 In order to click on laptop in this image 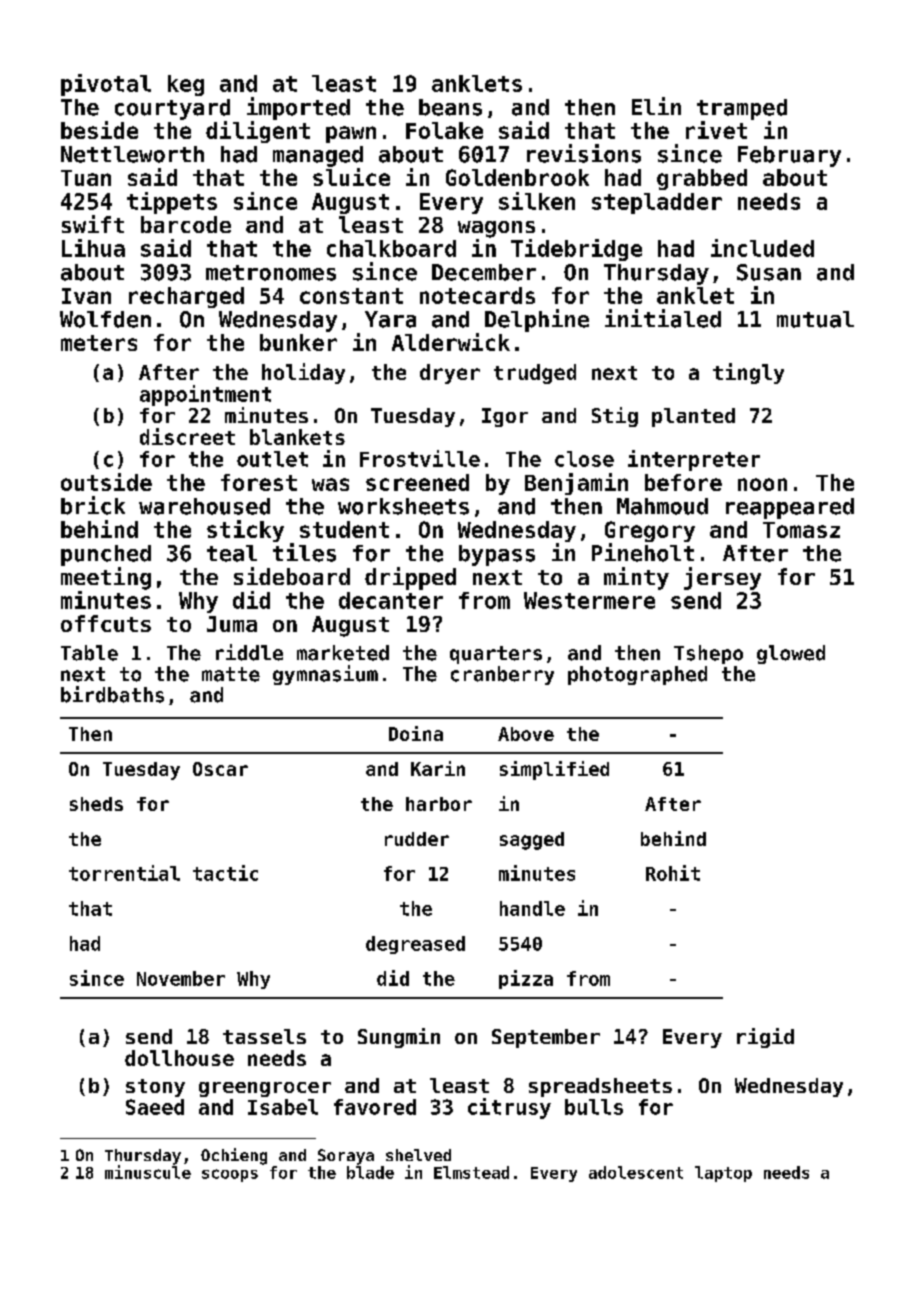, I will do `click(723, 1174)`.
